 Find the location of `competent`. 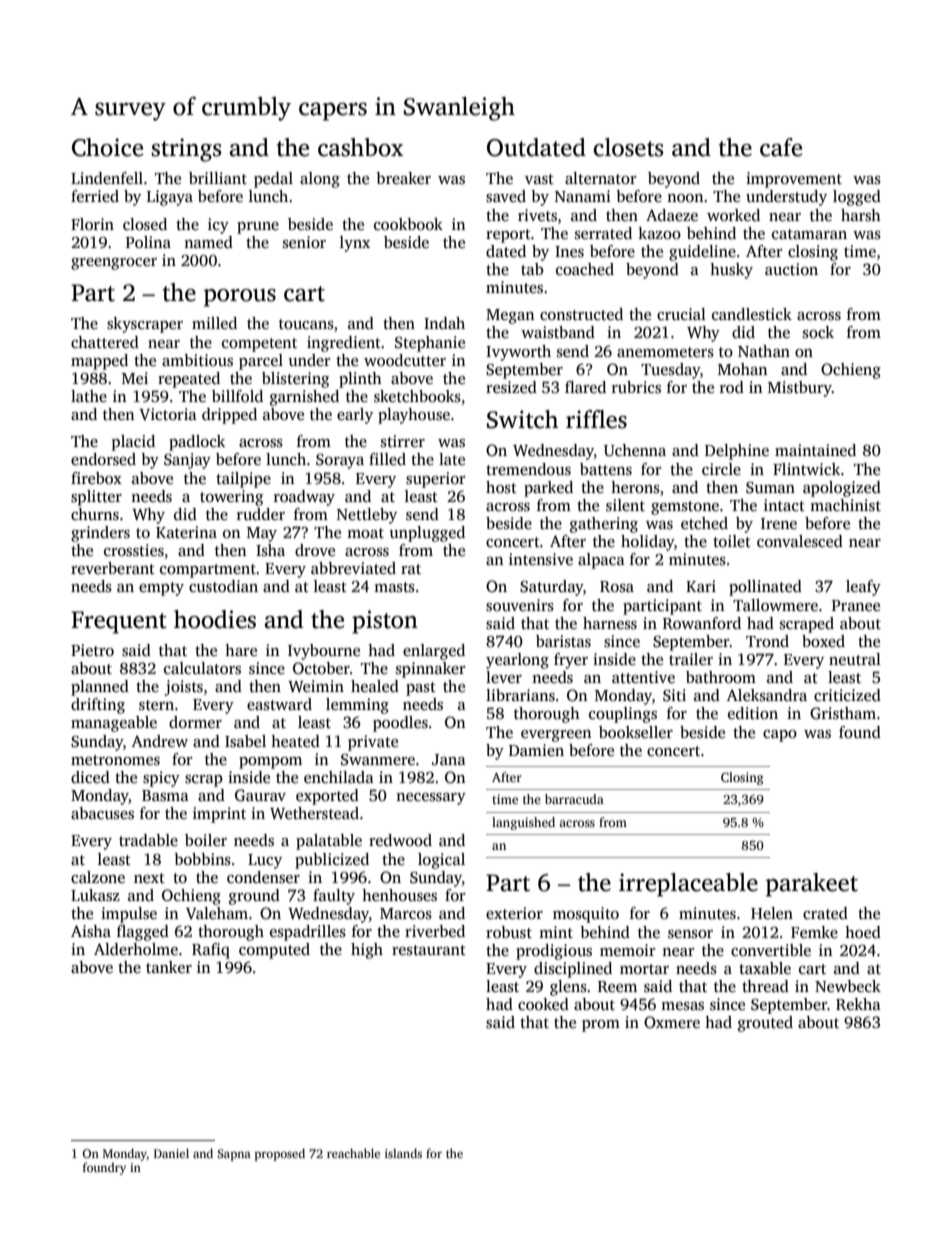

competent is located at coordinates (259, 345).
